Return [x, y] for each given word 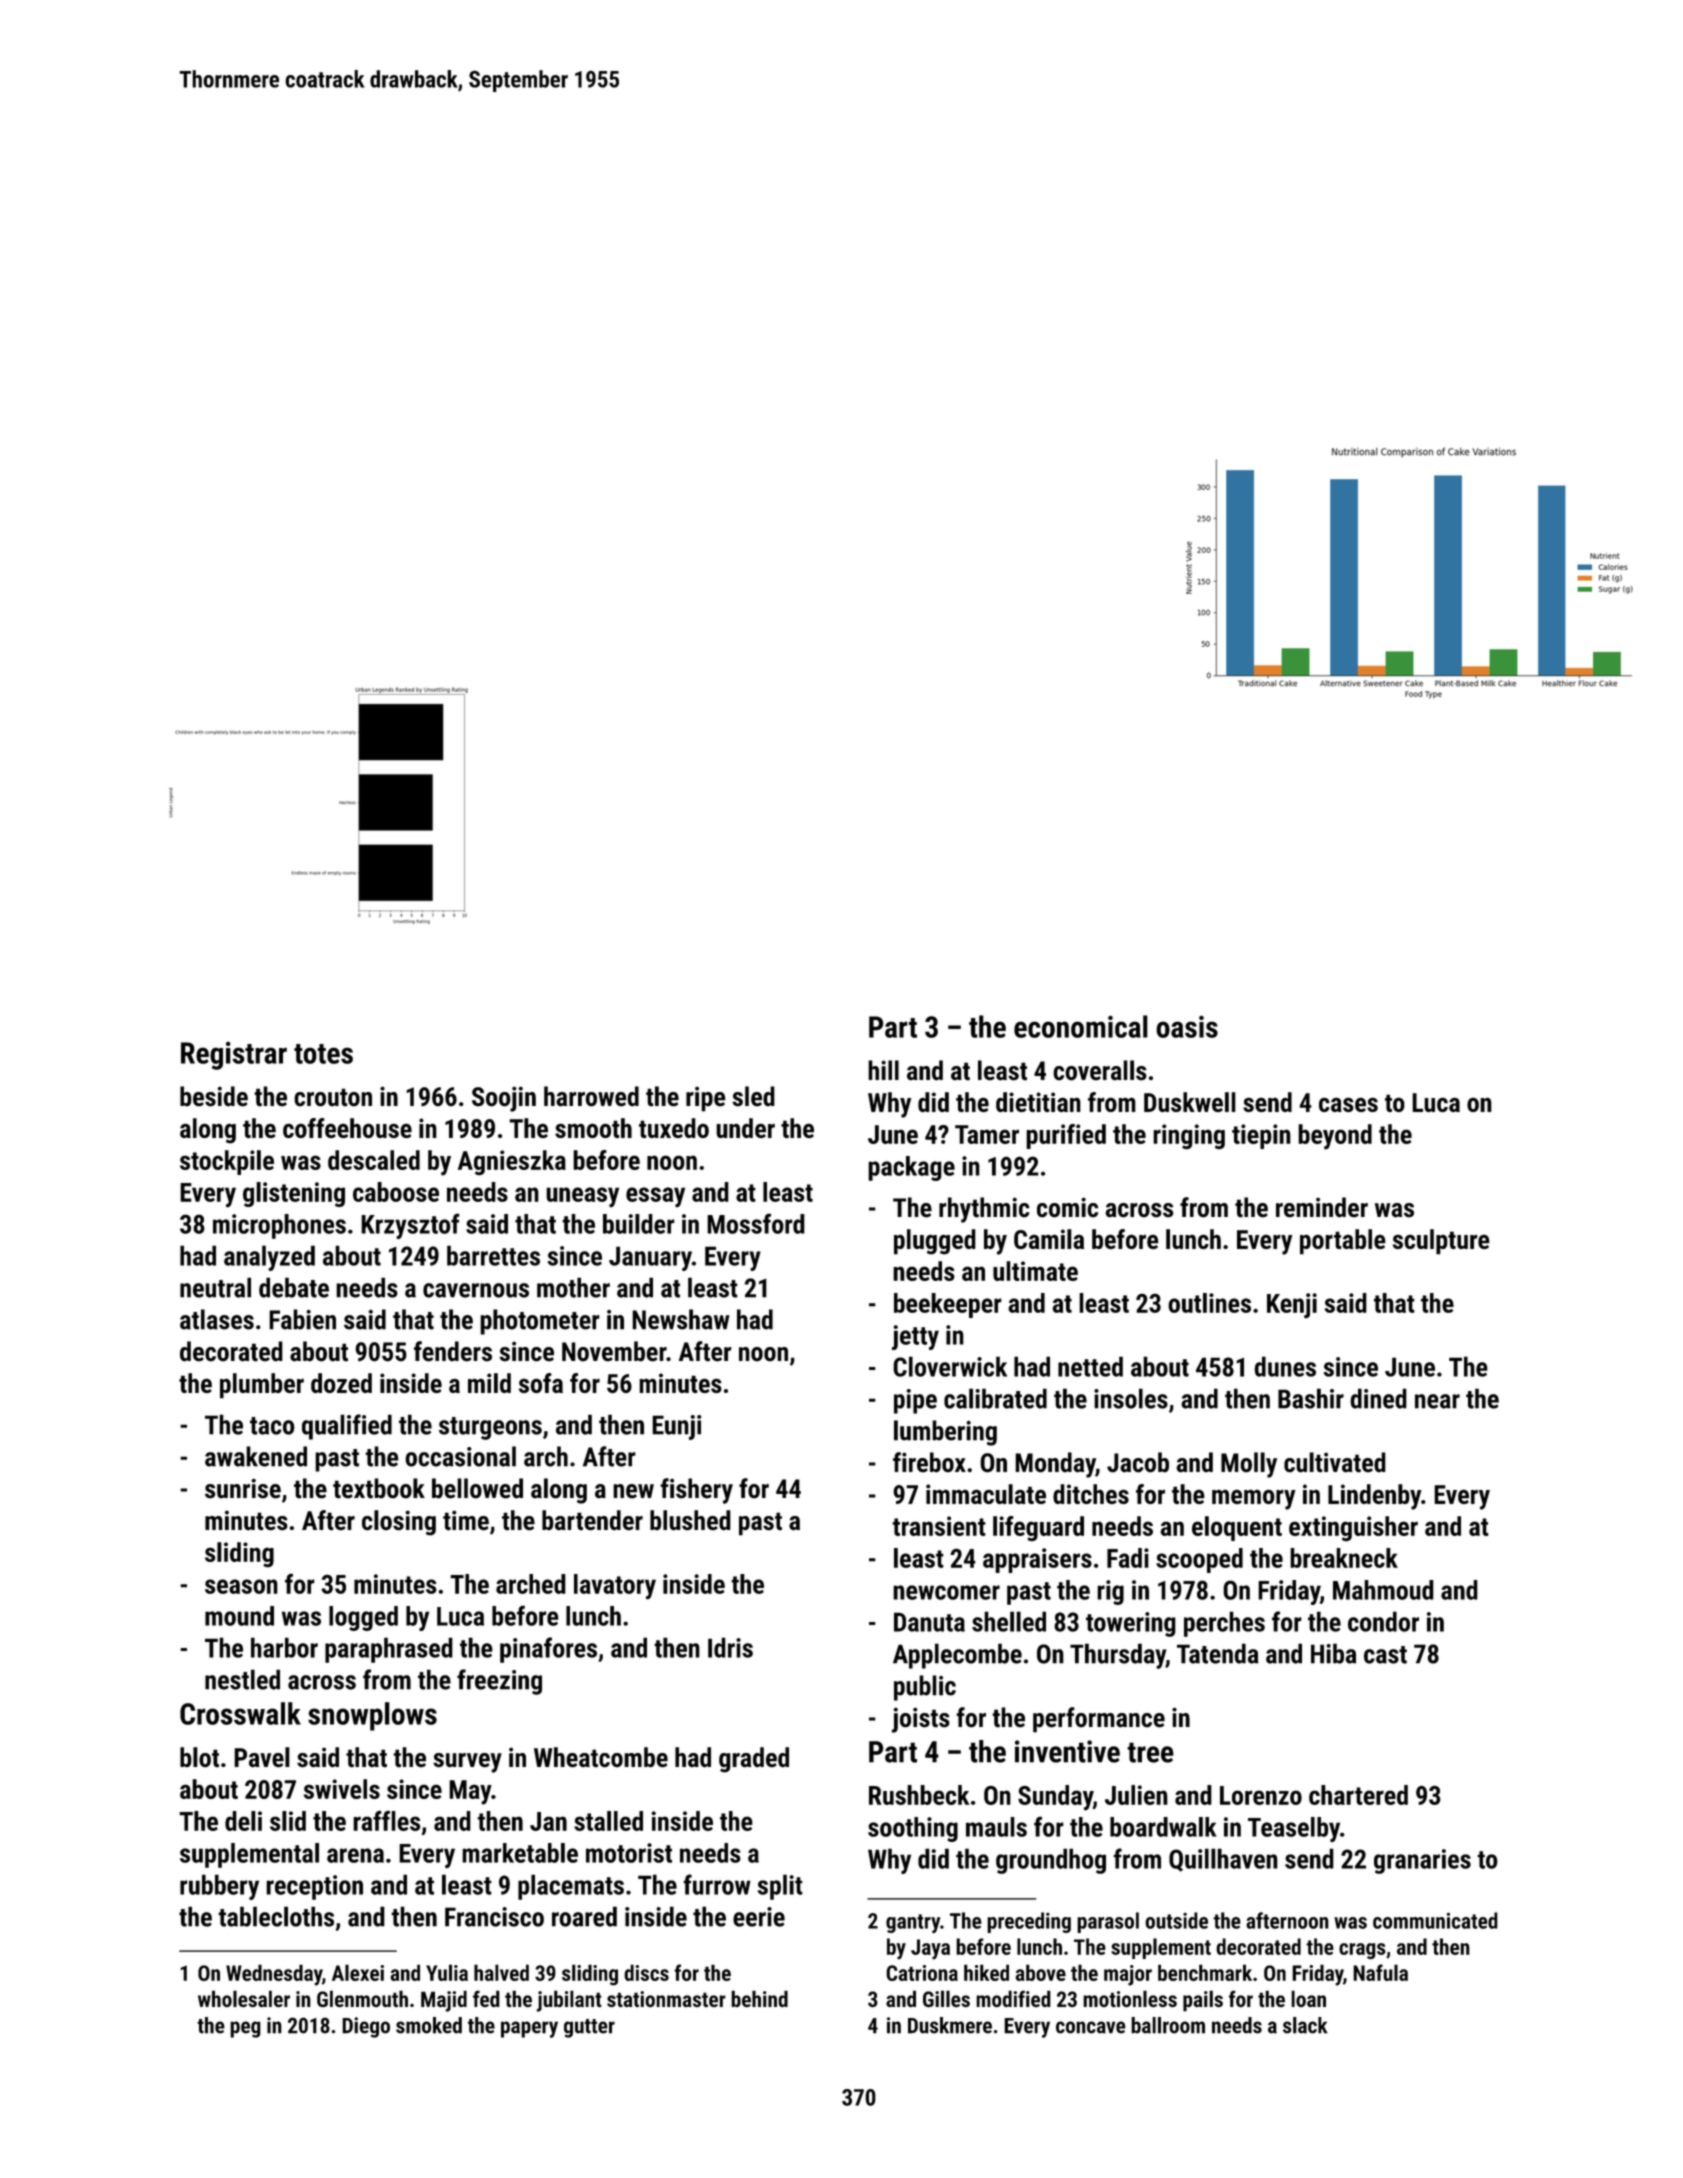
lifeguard [1038, 1529]
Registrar [234, 1055]
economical [1081, 1026]
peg [245, 2029]
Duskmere [950, 2025]
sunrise [243, 1488]
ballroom [1168, 2025]
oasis [1187, 1026]
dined [1378, 1398]
